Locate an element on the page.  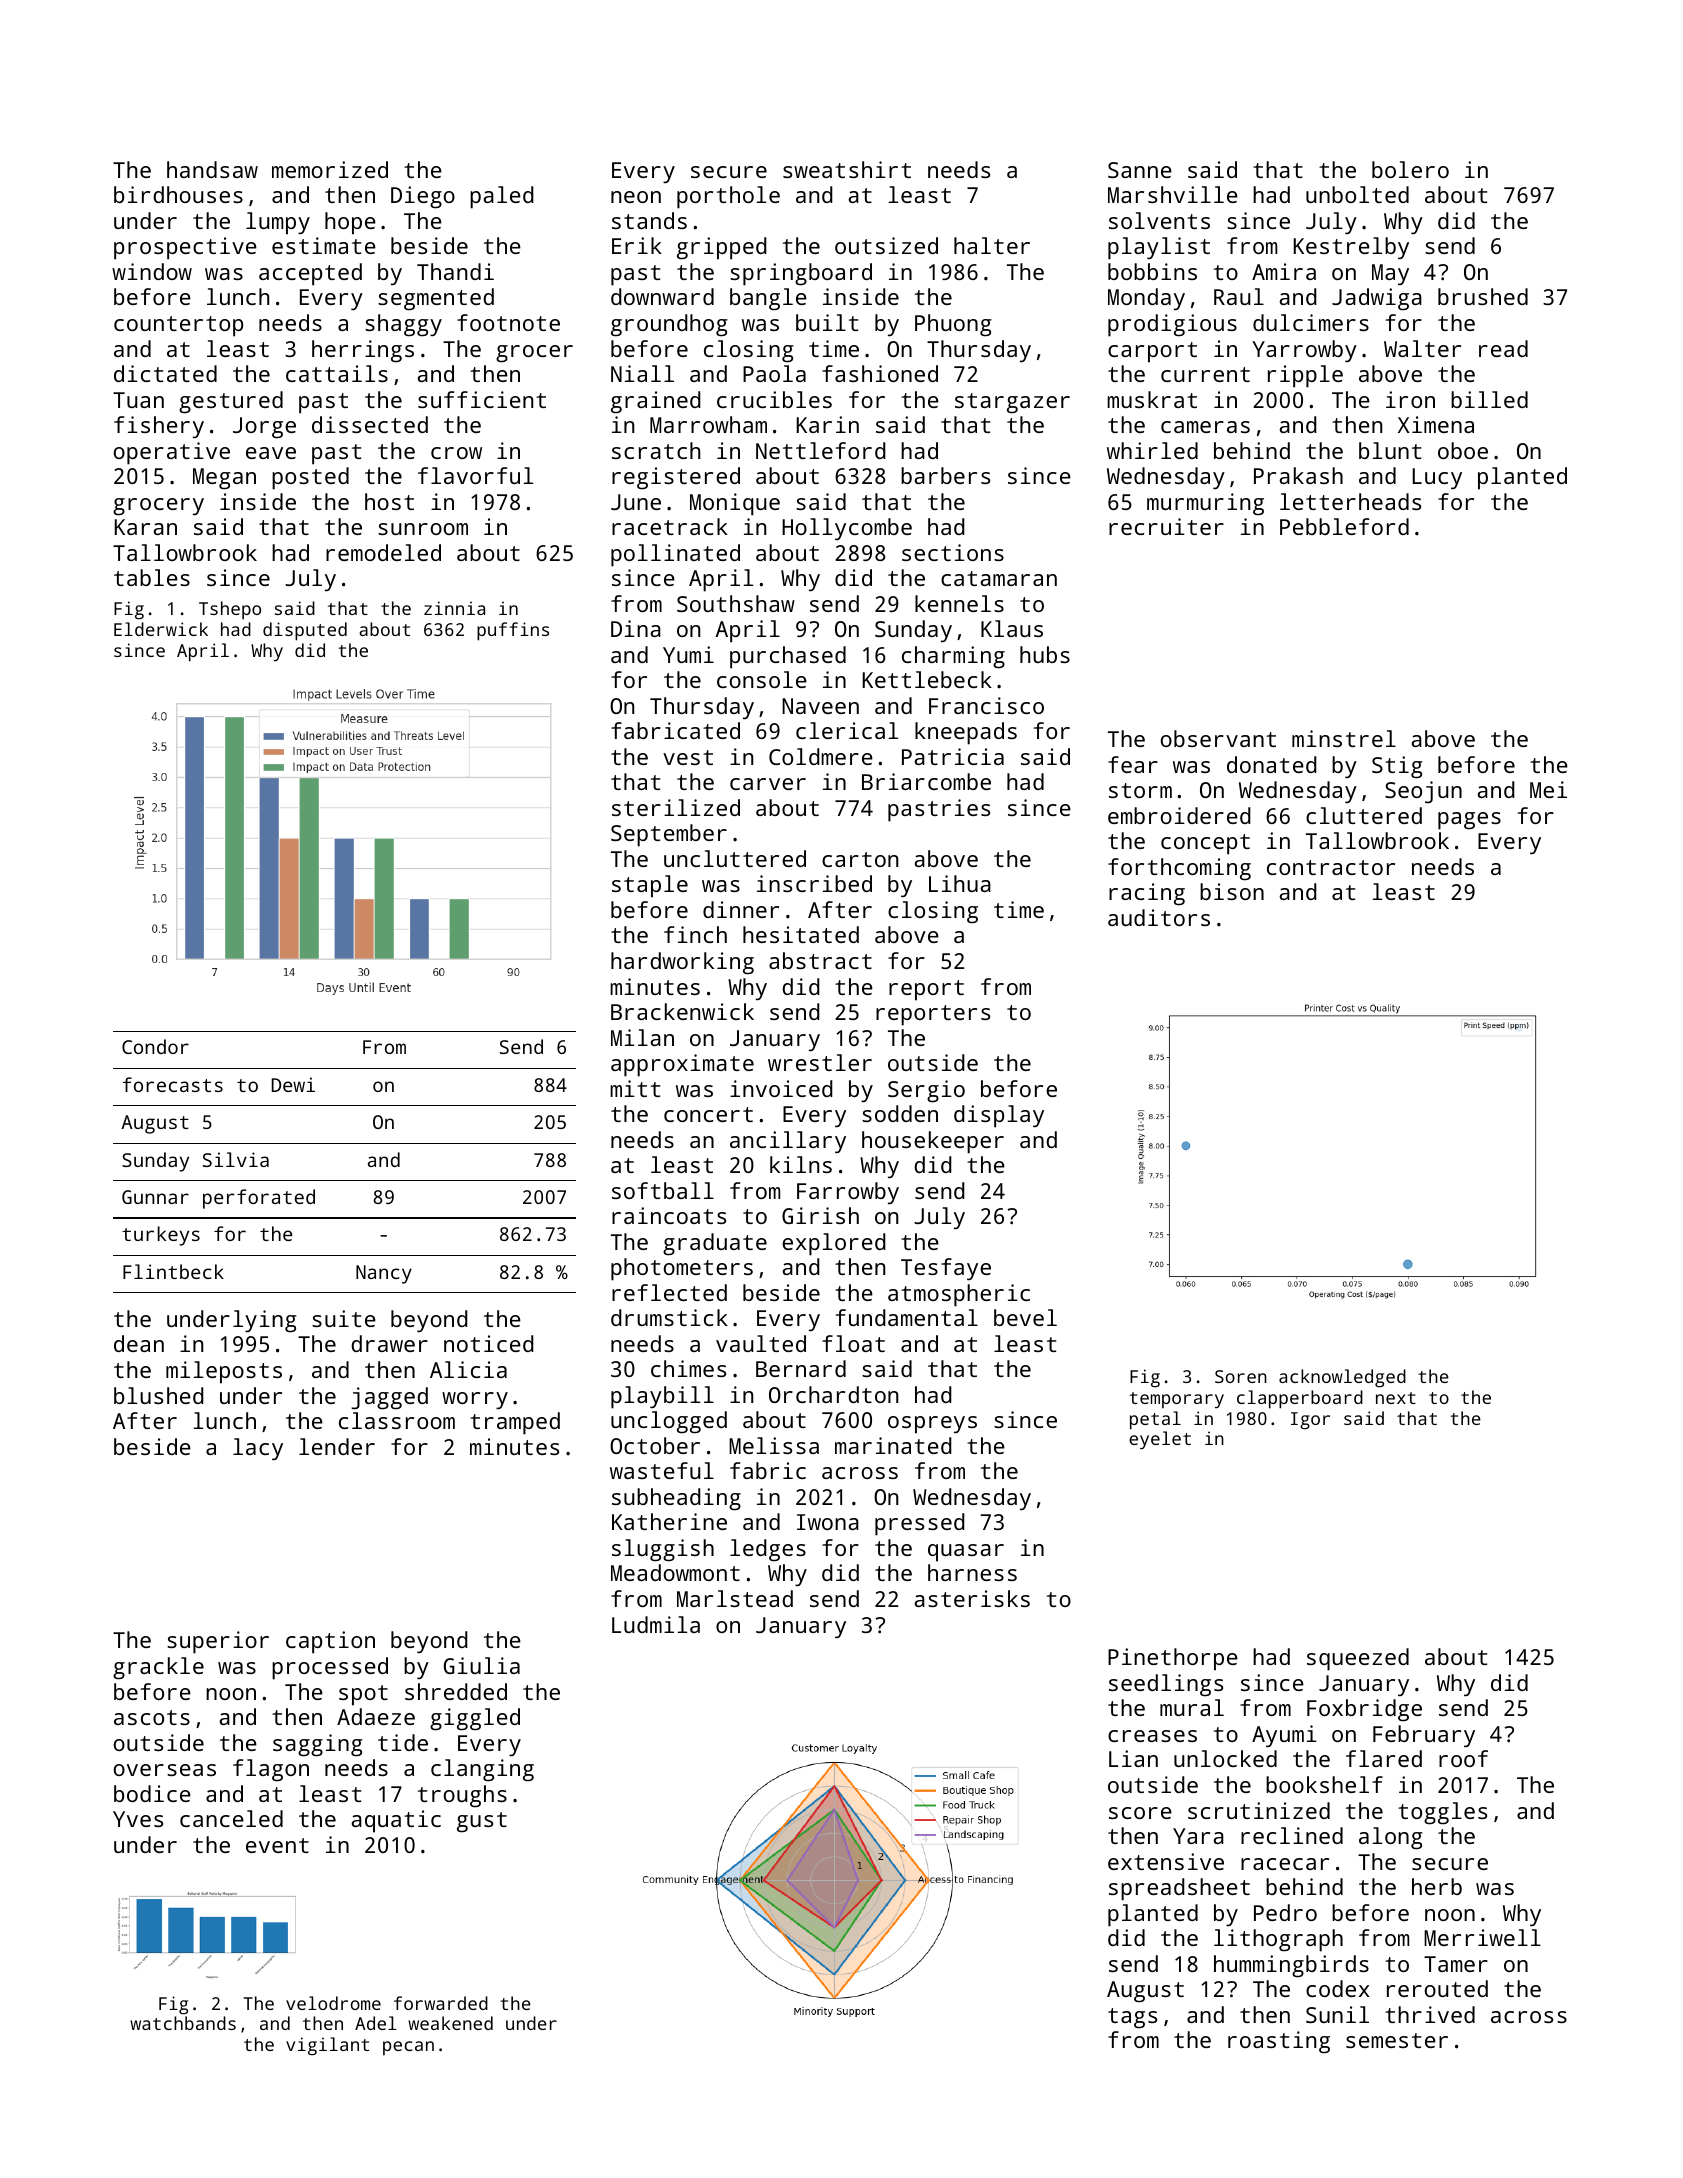
contractor is located at coordinates (1331, 867).
